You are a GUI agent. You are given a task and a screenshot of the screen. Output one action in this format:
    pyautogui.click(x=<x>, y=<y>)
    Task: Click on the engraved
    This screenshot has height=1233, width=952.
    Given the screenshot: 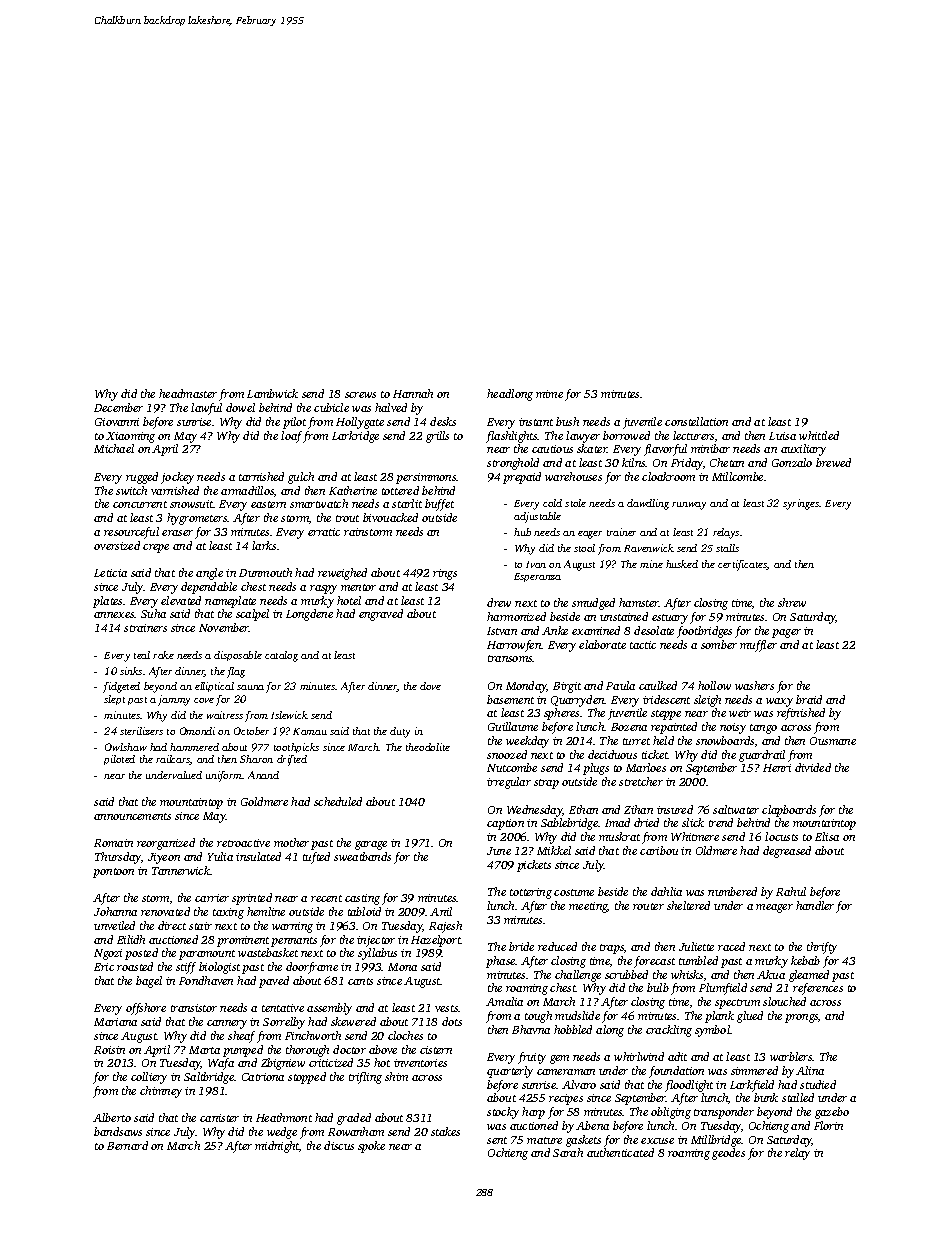 What is the action you would take?
    pyautogui.click(x=381, y=615)
